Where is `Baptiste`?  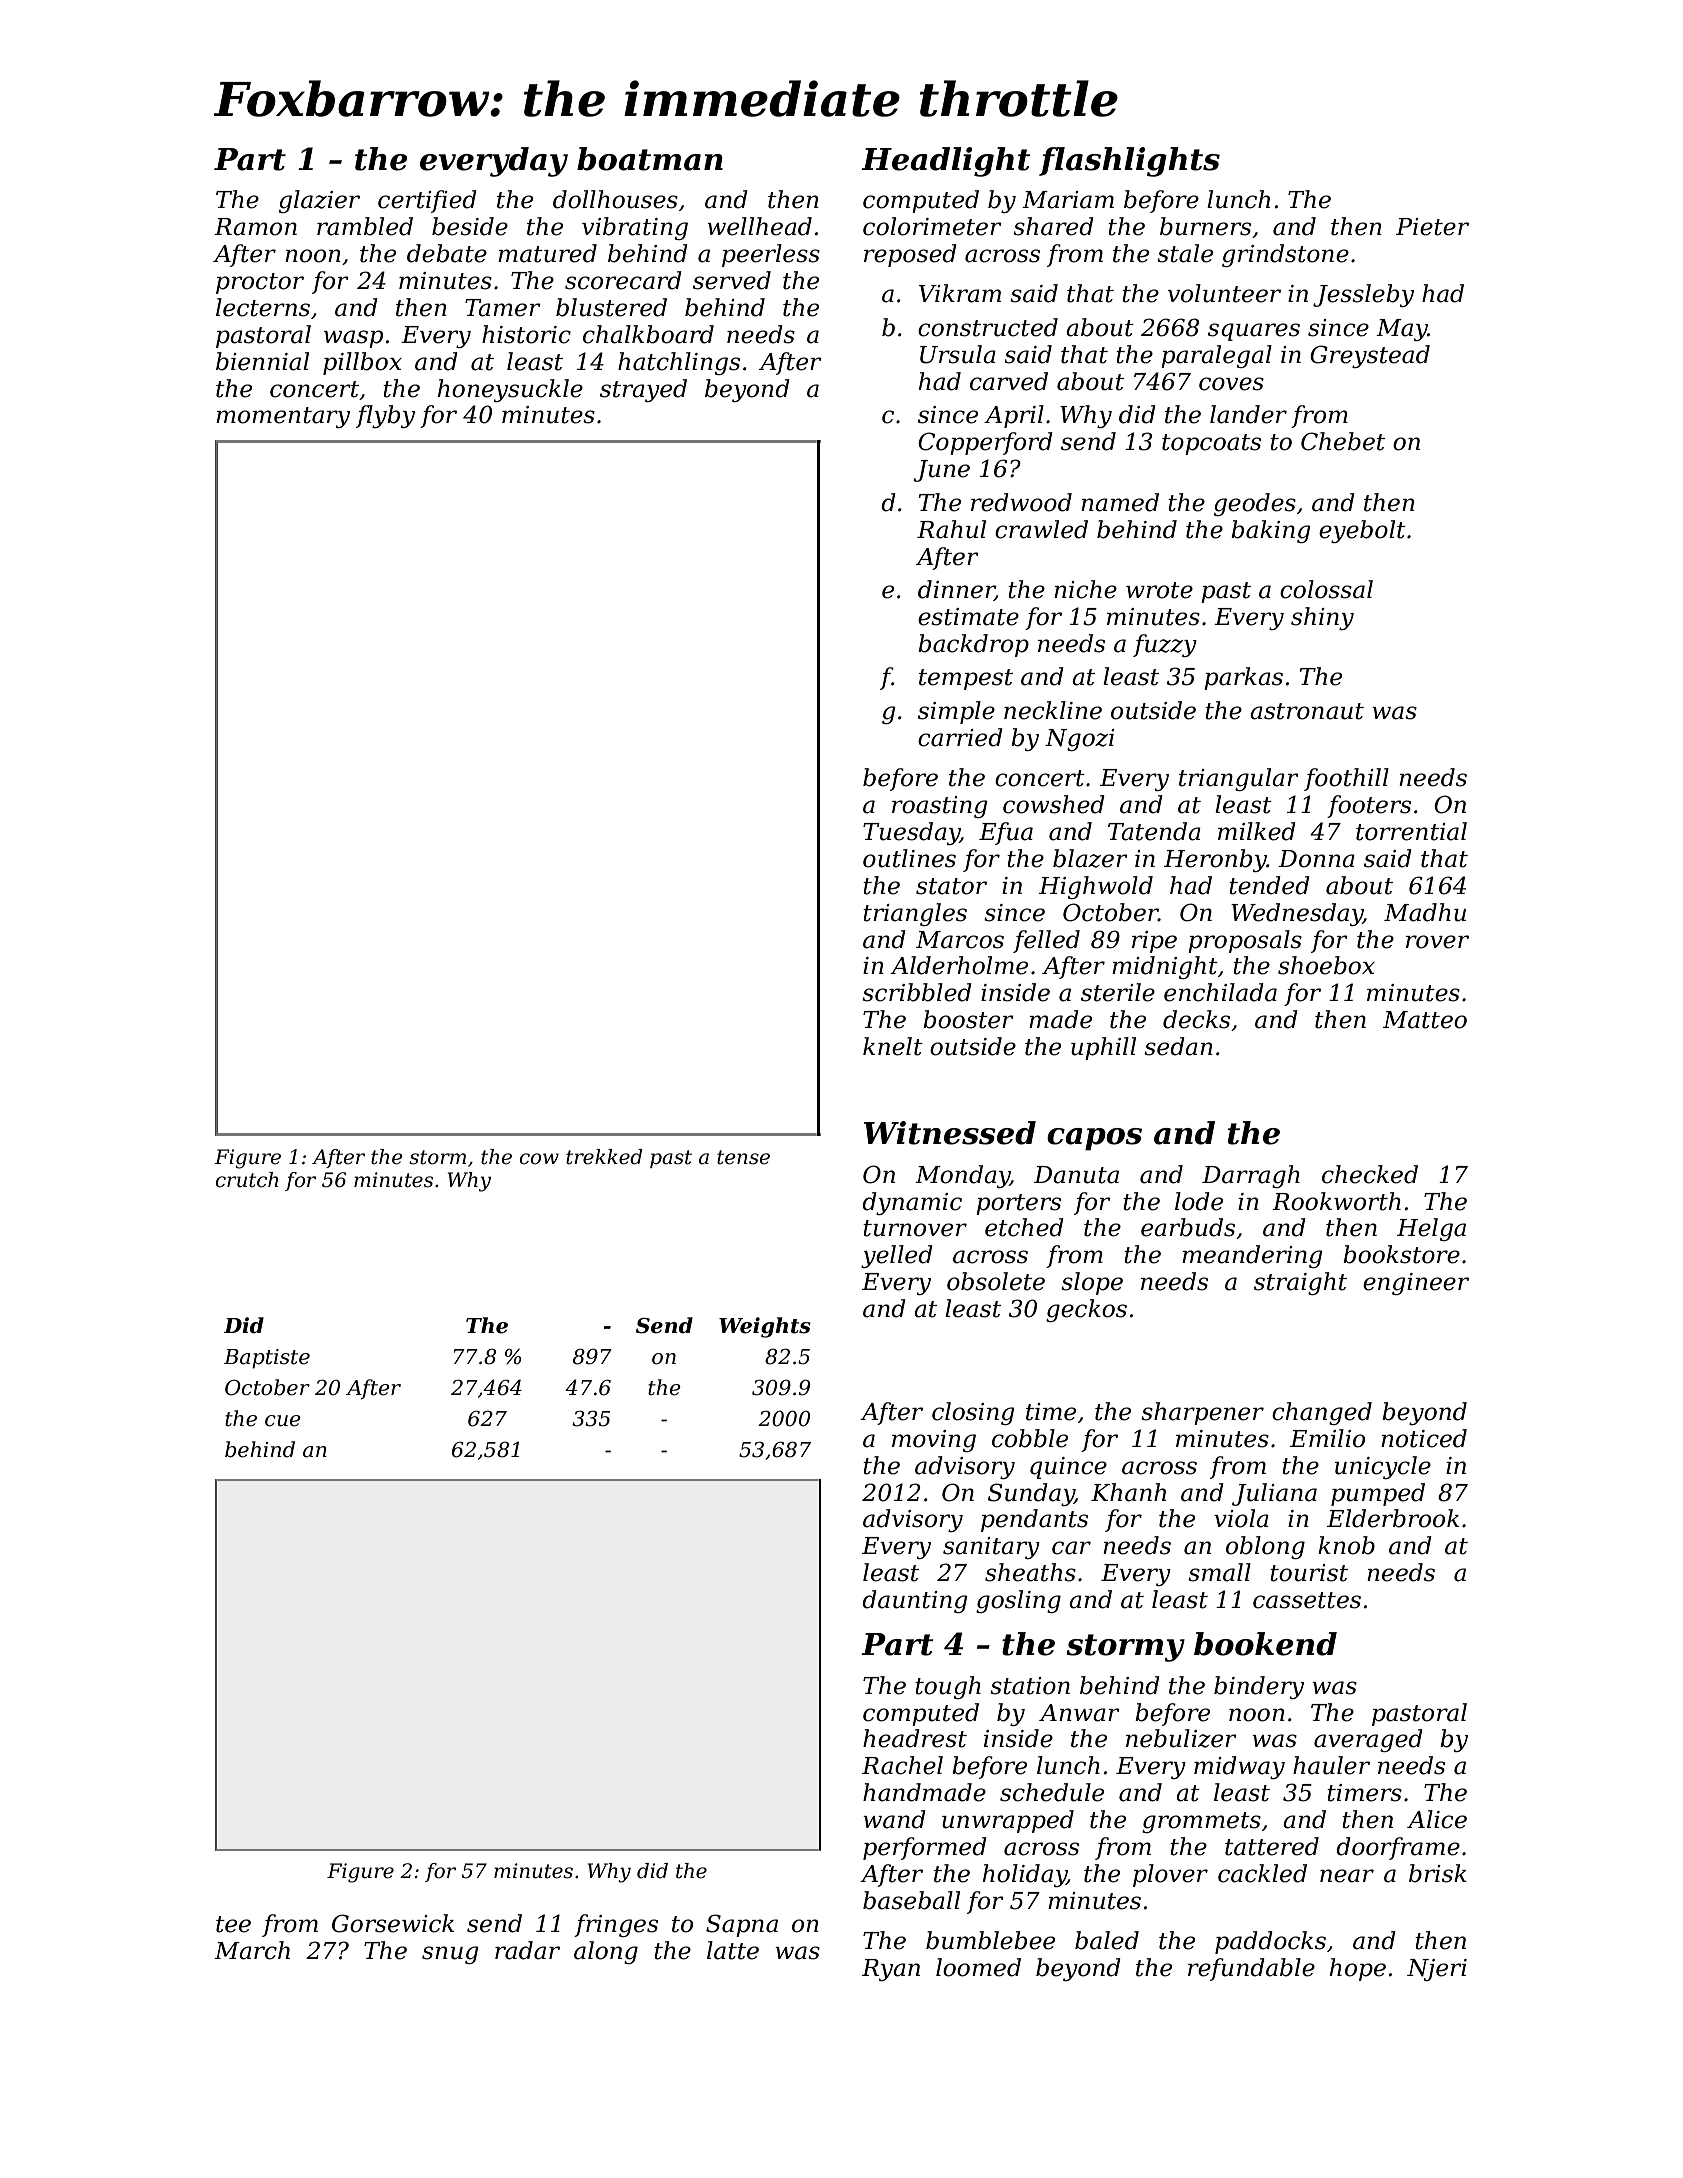
Baptiste is located at coordinates (267, 1359).
